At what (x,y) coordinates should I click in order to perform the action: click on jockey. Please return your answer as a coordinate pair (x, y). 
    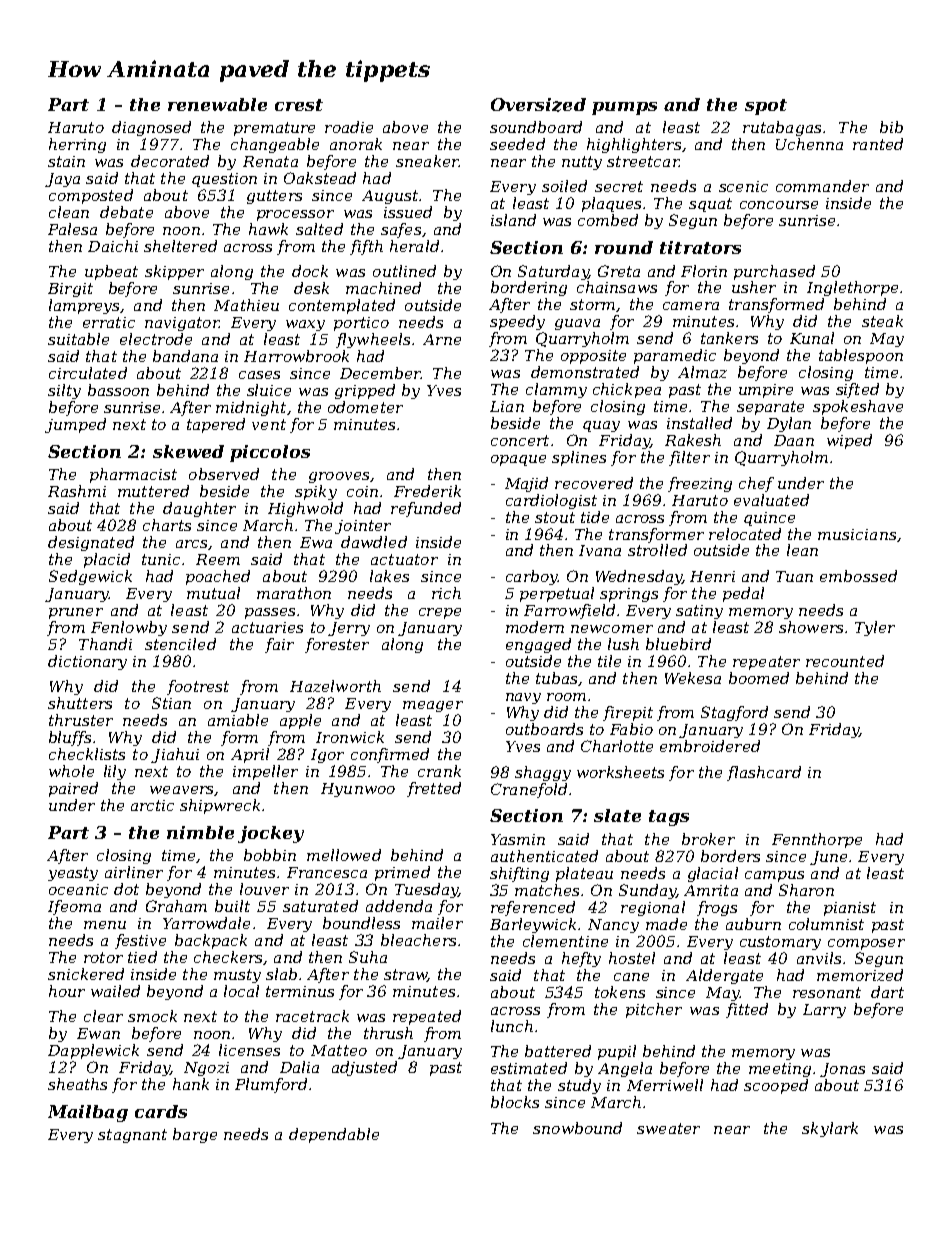
    Looking at the image, I should click on (271, 834).
